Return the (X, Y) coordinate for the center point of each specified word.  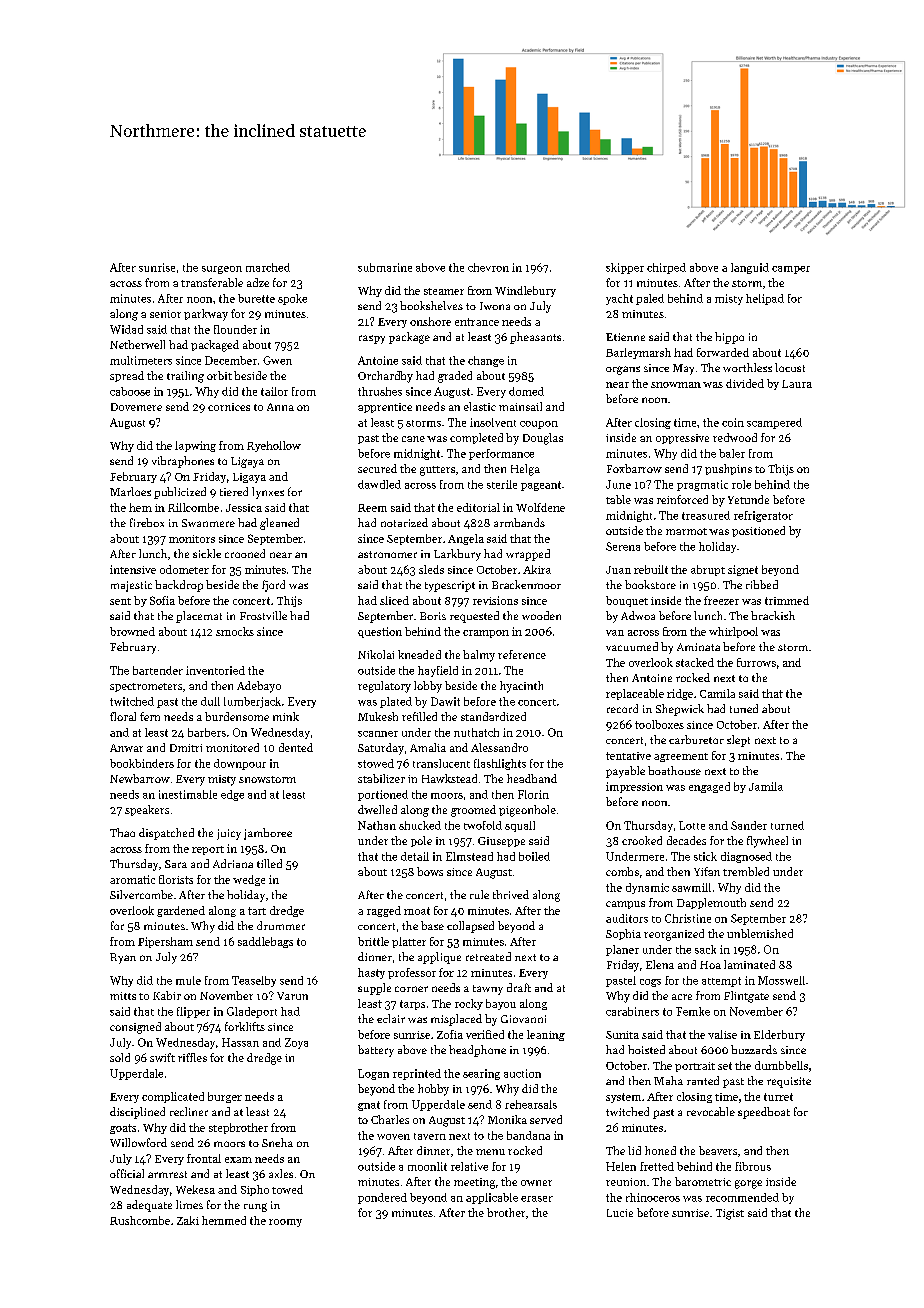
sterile (502, 484)
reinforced (682, 499)
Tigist (730, 1214)
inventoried (215, 670)
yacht (619, 299)
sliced (394, 600)
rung (255, 1207)
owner (536, 1183)
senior (165, 314)
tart (257, 911)
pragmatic (702, 485)
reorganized (674, 935)
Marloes (130, 491)
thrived (511, 894)
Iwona (495, 306)
